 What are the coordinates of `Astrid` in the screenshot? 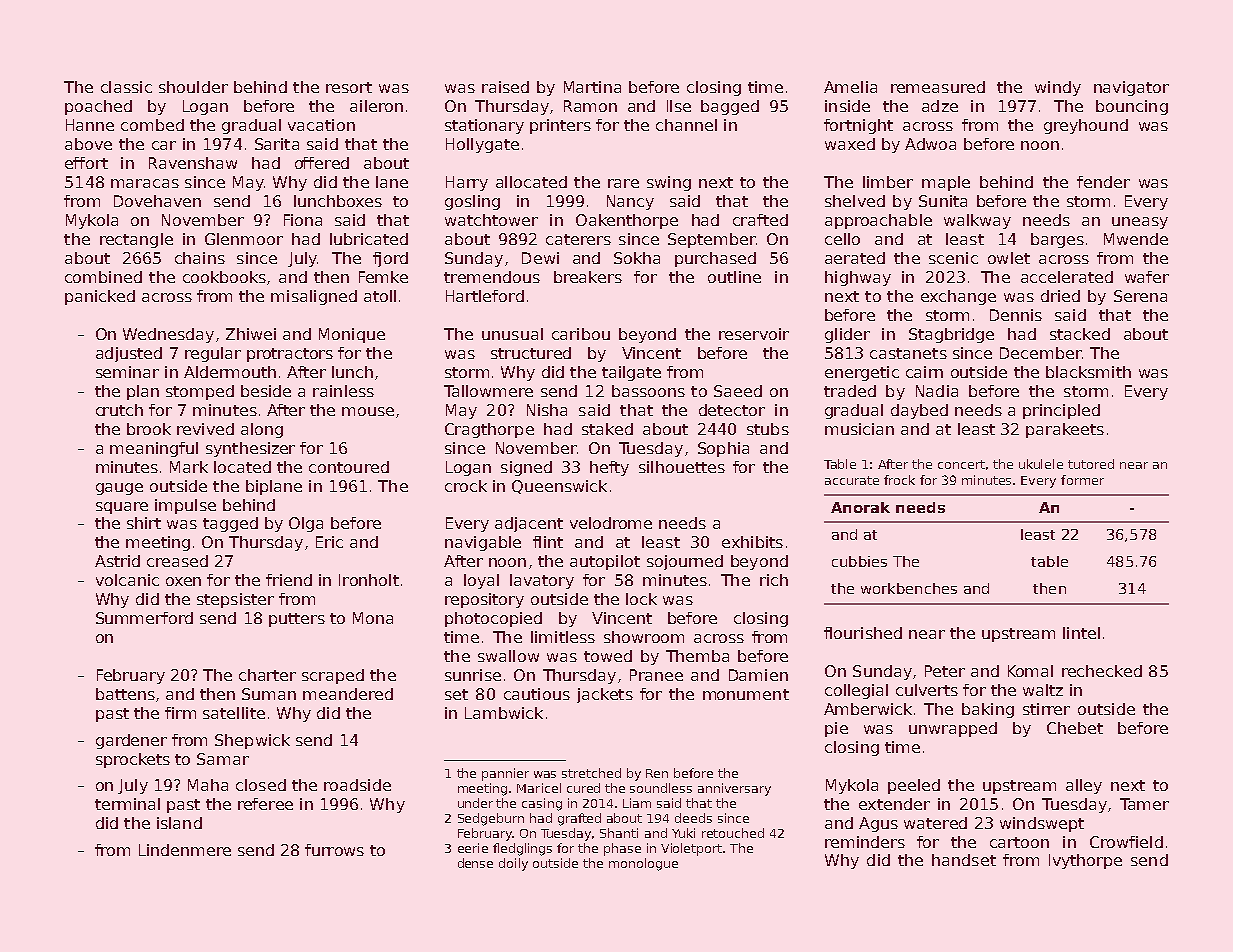 It's located at (117, 561).
